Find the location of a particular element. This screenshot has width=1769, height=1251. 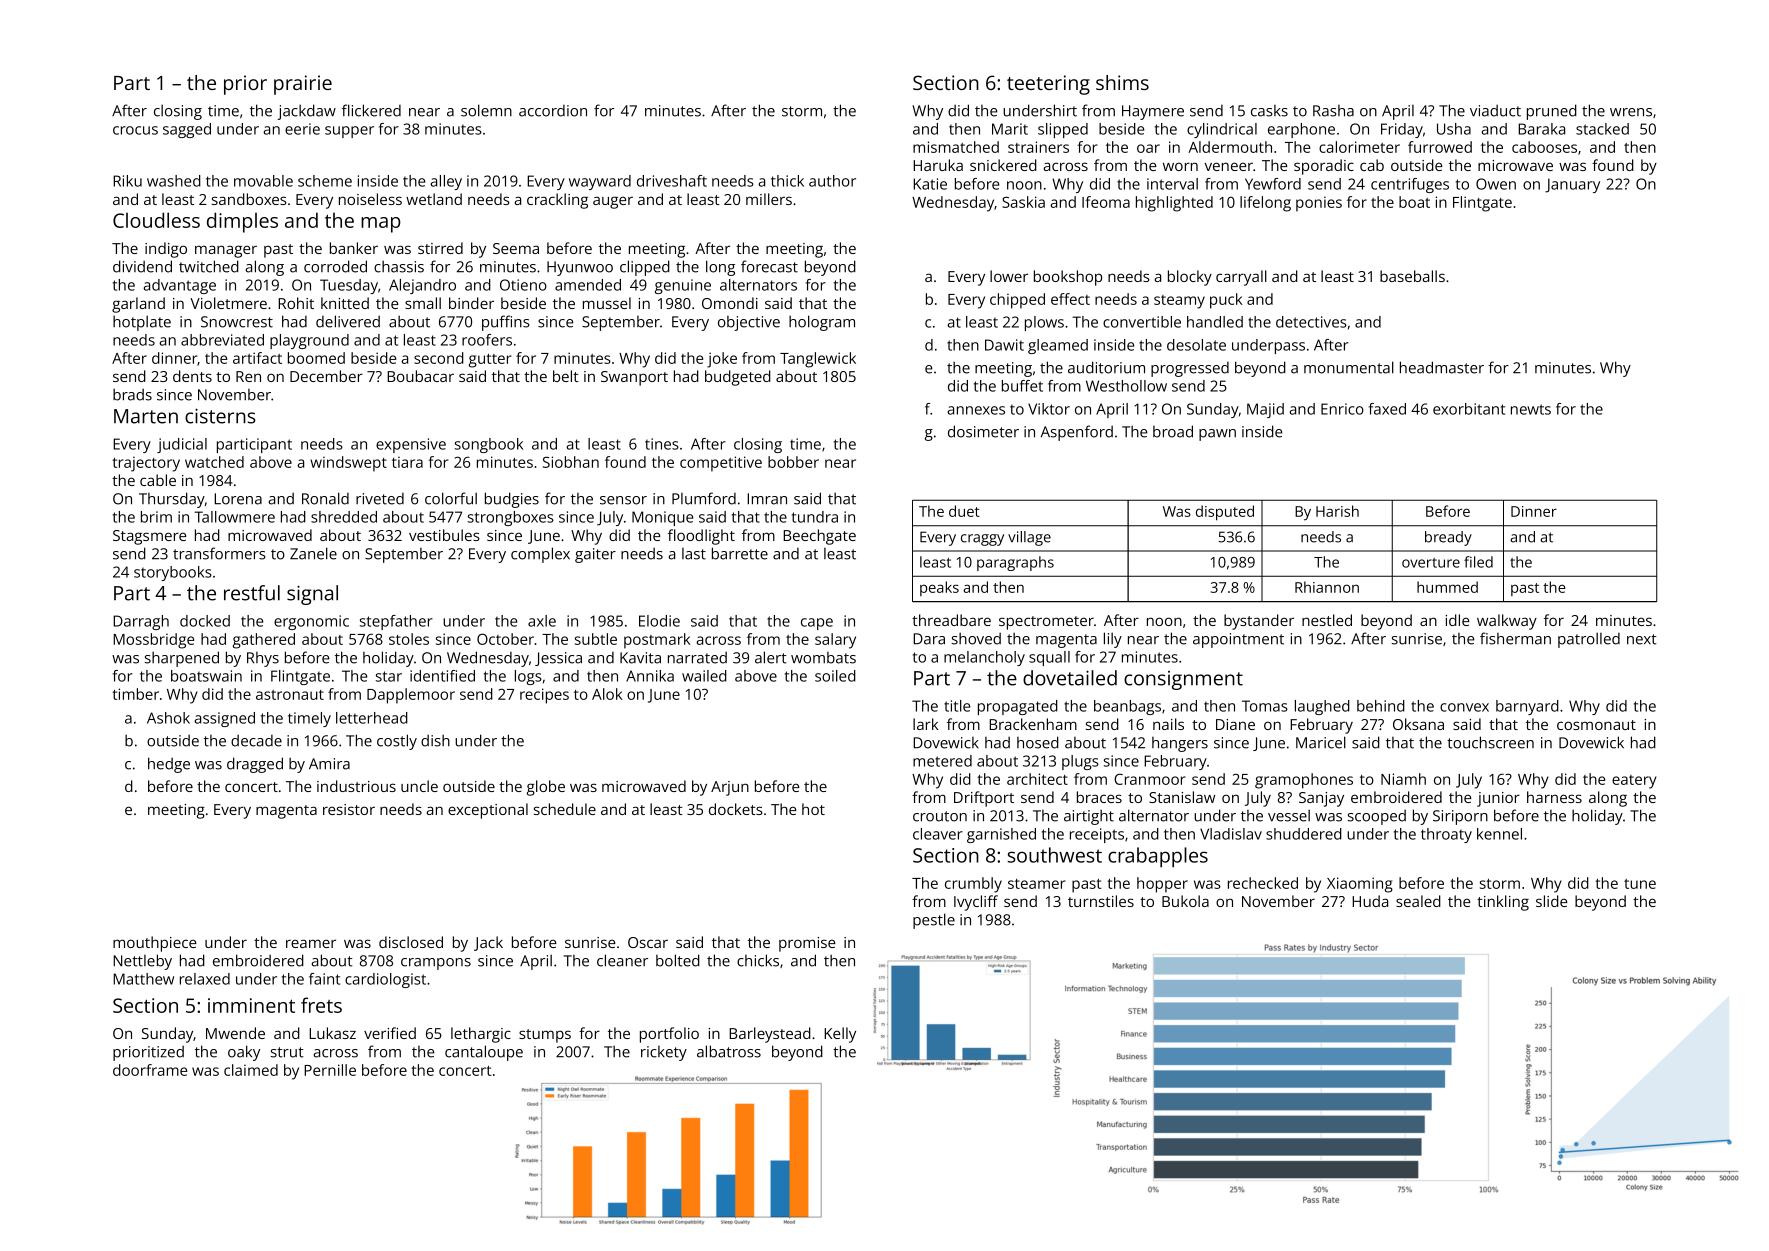

sealed is located at coordinates (1418, 901).
